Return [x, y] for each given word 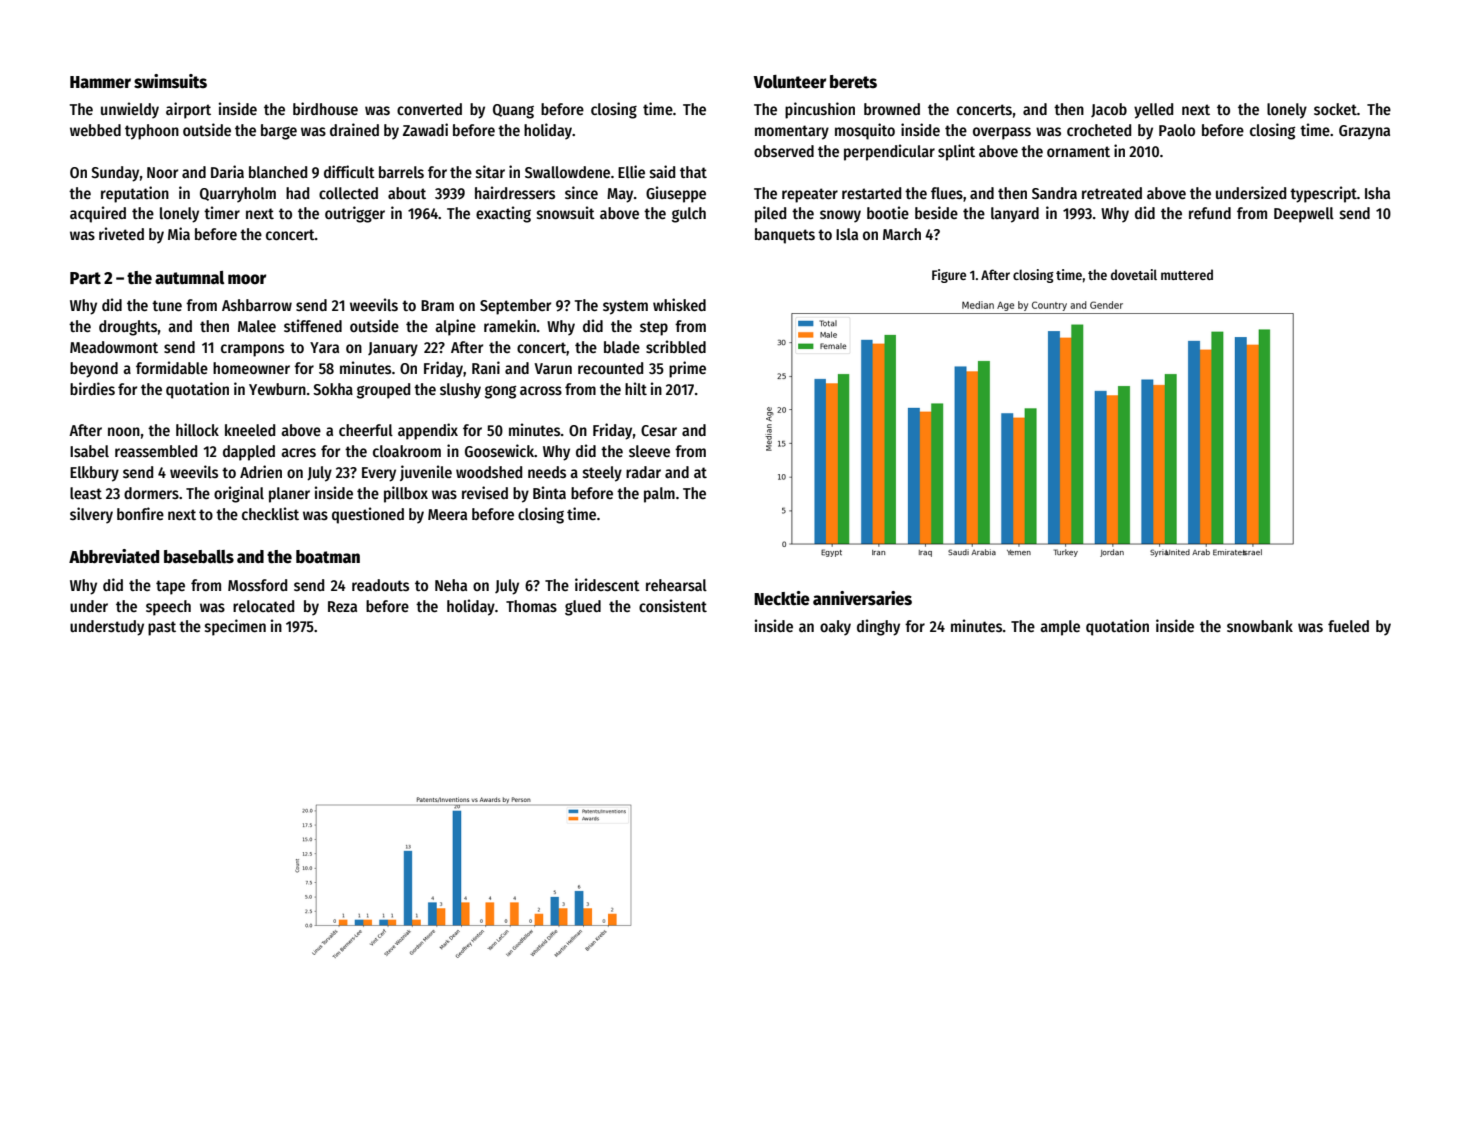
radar [643, 472]
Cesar [659, 430]
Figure [949, 276]
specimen [235, 627]
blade [622, 347]
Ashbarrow [257, 305]
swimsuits [170, 81]
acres [298, 453]
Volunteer [789, 82]
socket [1335, 109]
